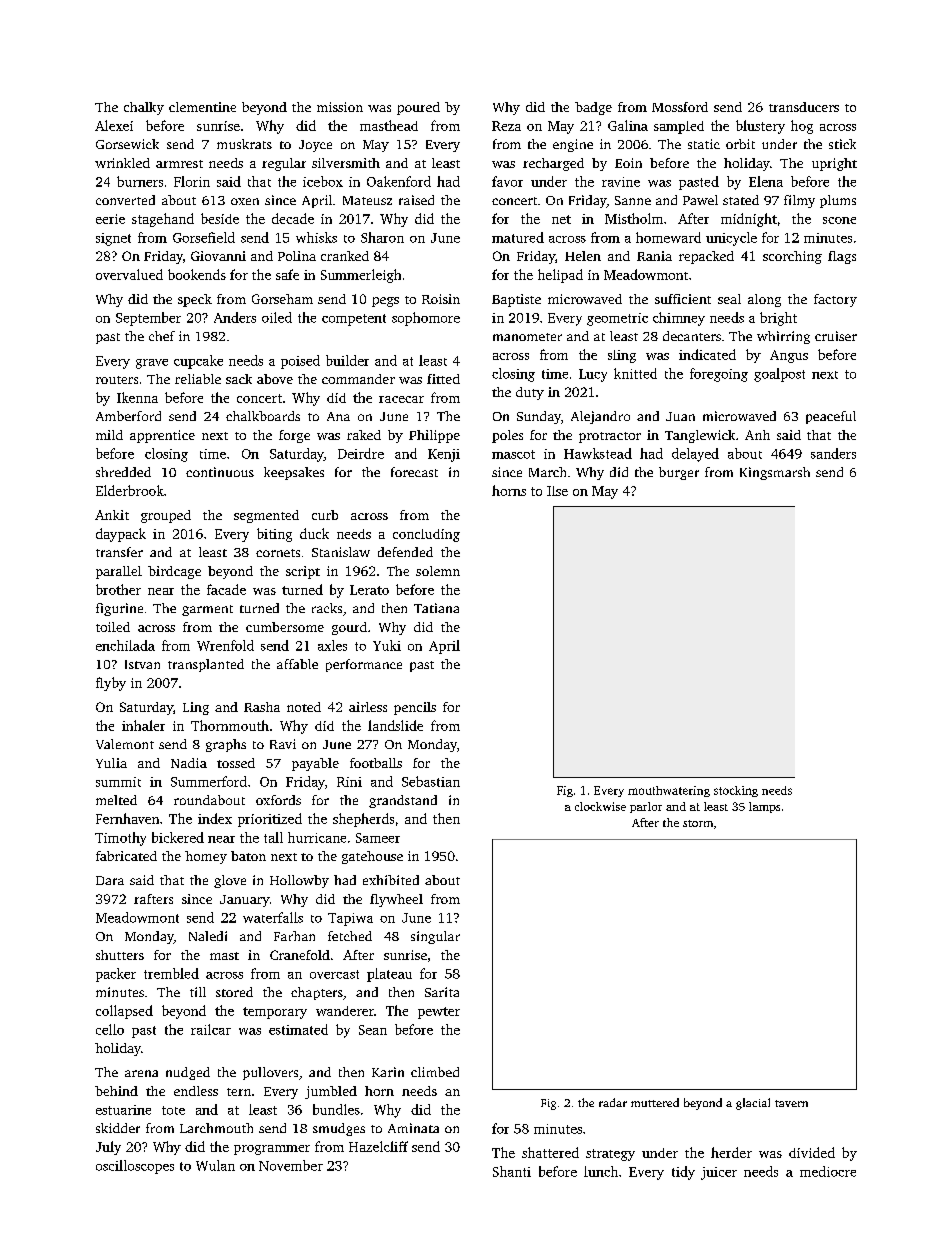  I want to click on Kingsmarsh, so click(775, 473).
